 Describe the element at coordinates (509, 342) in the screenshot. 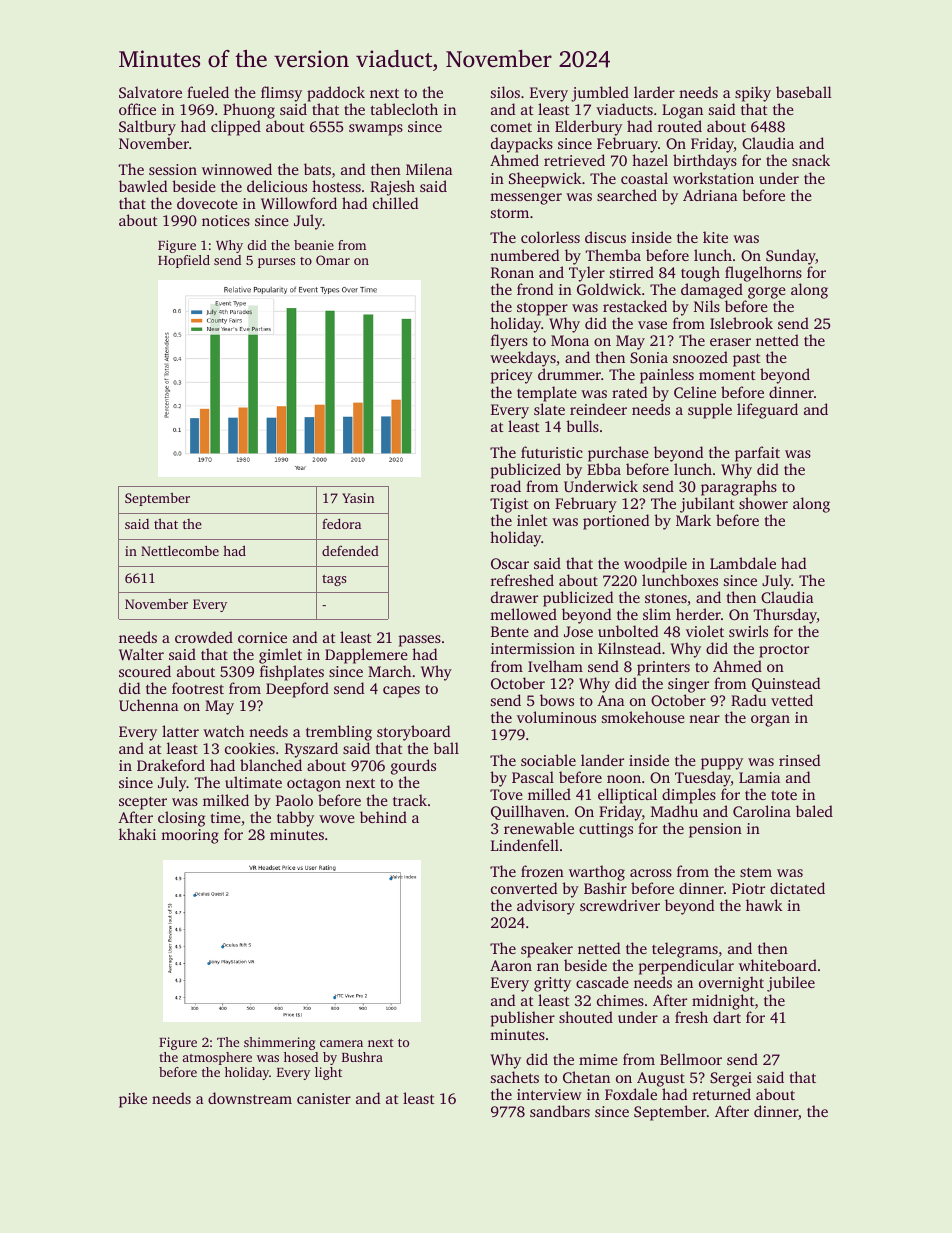

I see `flyers` at that location.
